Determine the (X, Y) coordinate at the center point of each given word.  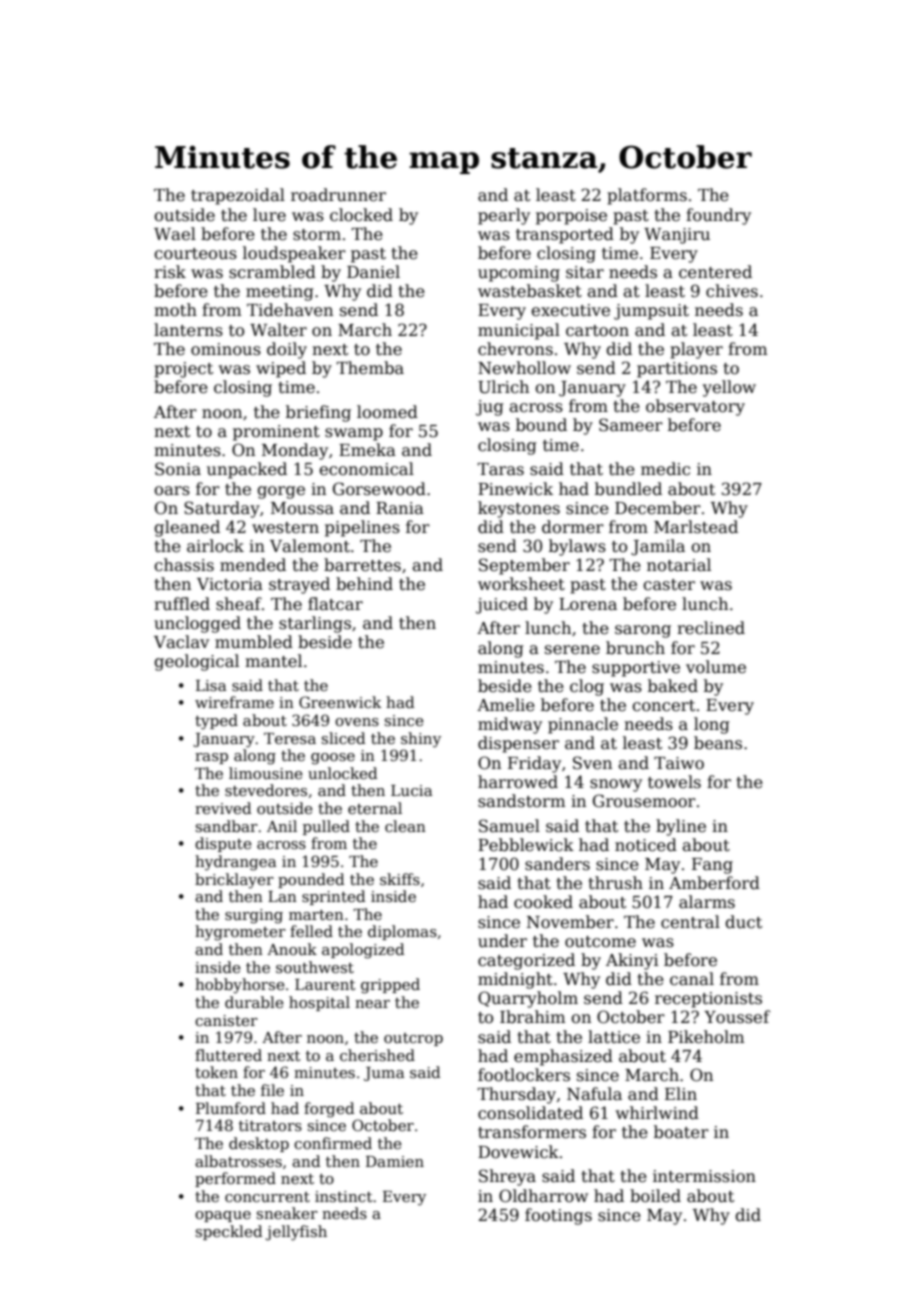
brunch (635, 648)
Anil (282, 826)
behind (364, 584)
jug (490, 408)
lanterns (188, 330)
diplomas (402, 932)
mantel (273, 661)
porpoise (571, 217)
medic (665, 469)
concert (663, 706)
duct (743, 922)
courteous (195, 254)
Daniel (373, 272)
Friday (534, 764)
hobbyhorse (240, 986)
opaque (223, 1216)
